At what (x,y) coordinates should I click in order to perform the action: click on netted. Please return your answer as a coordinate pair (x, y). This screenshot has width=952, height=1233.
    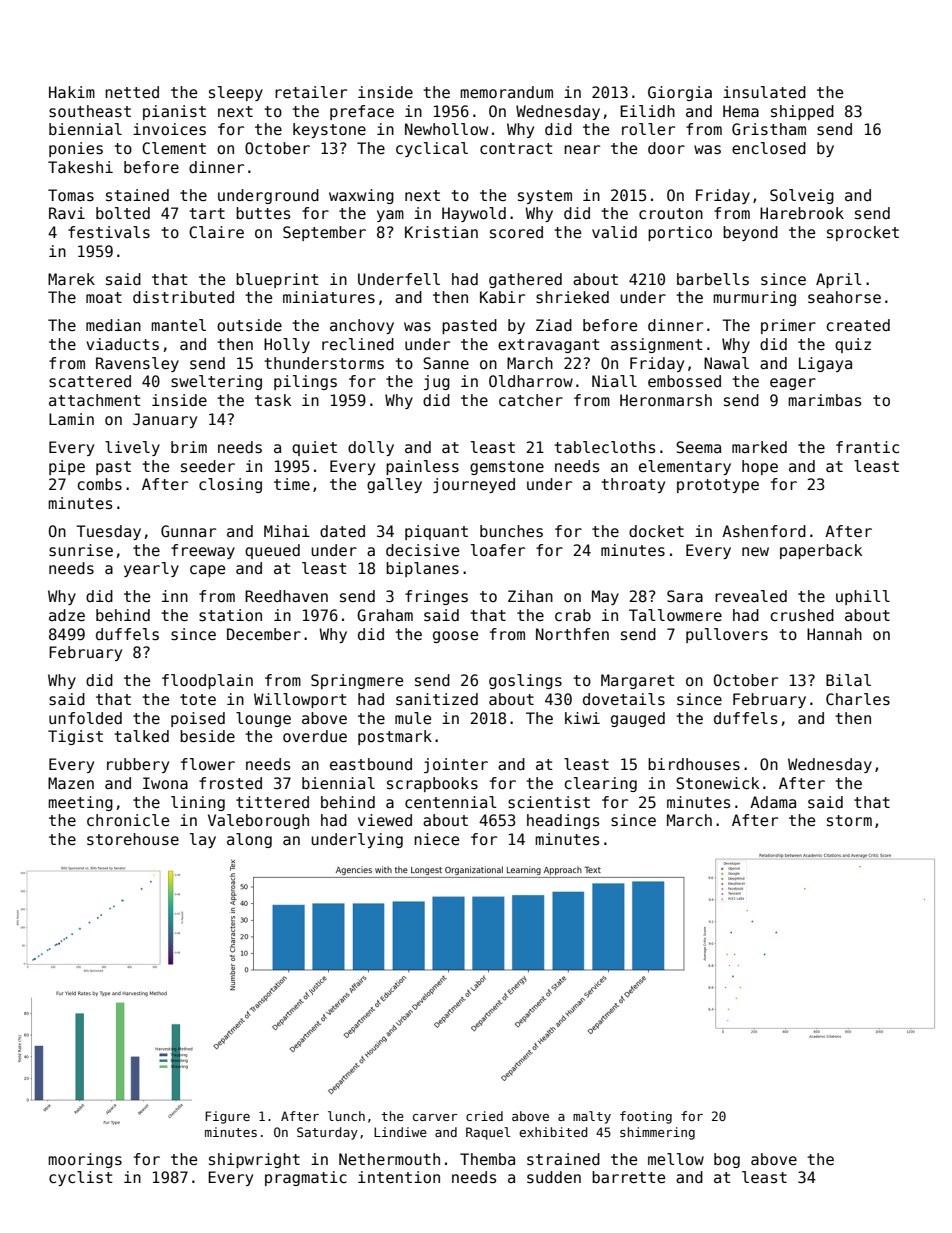
    Looking at the image, I should click on (132, 92).
